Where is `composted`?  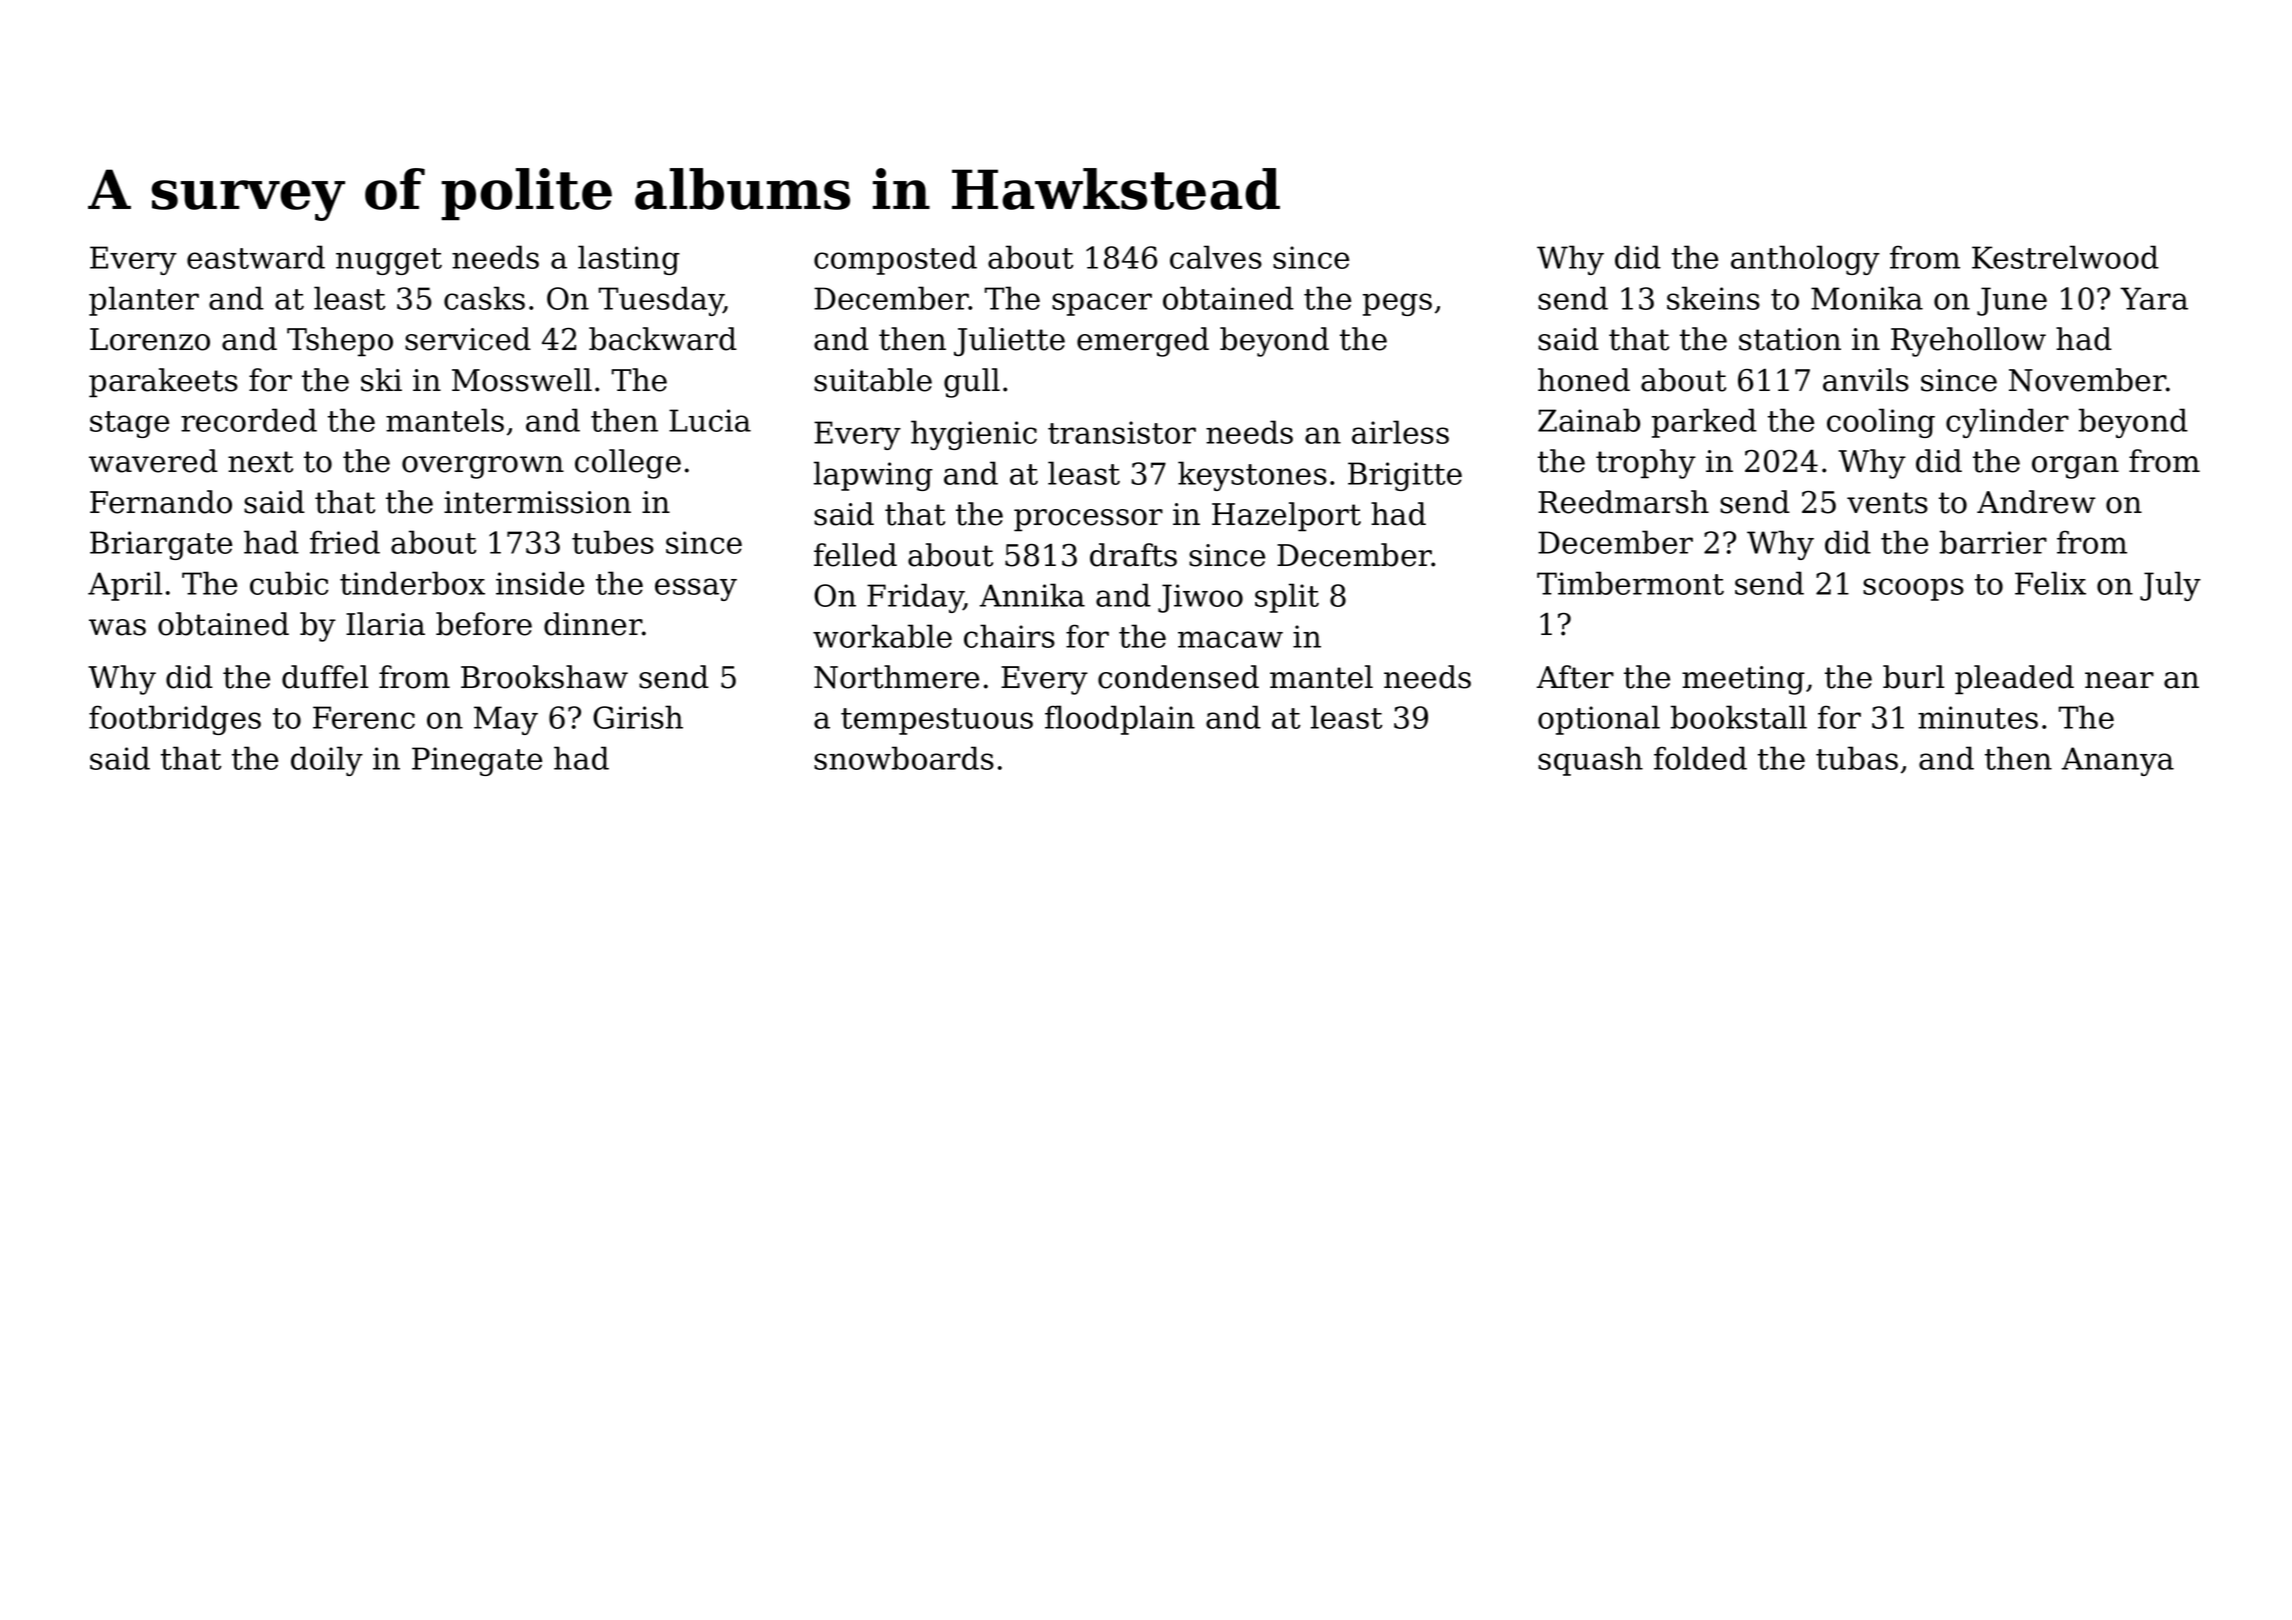
composted is located at coordinates (895, 260).
